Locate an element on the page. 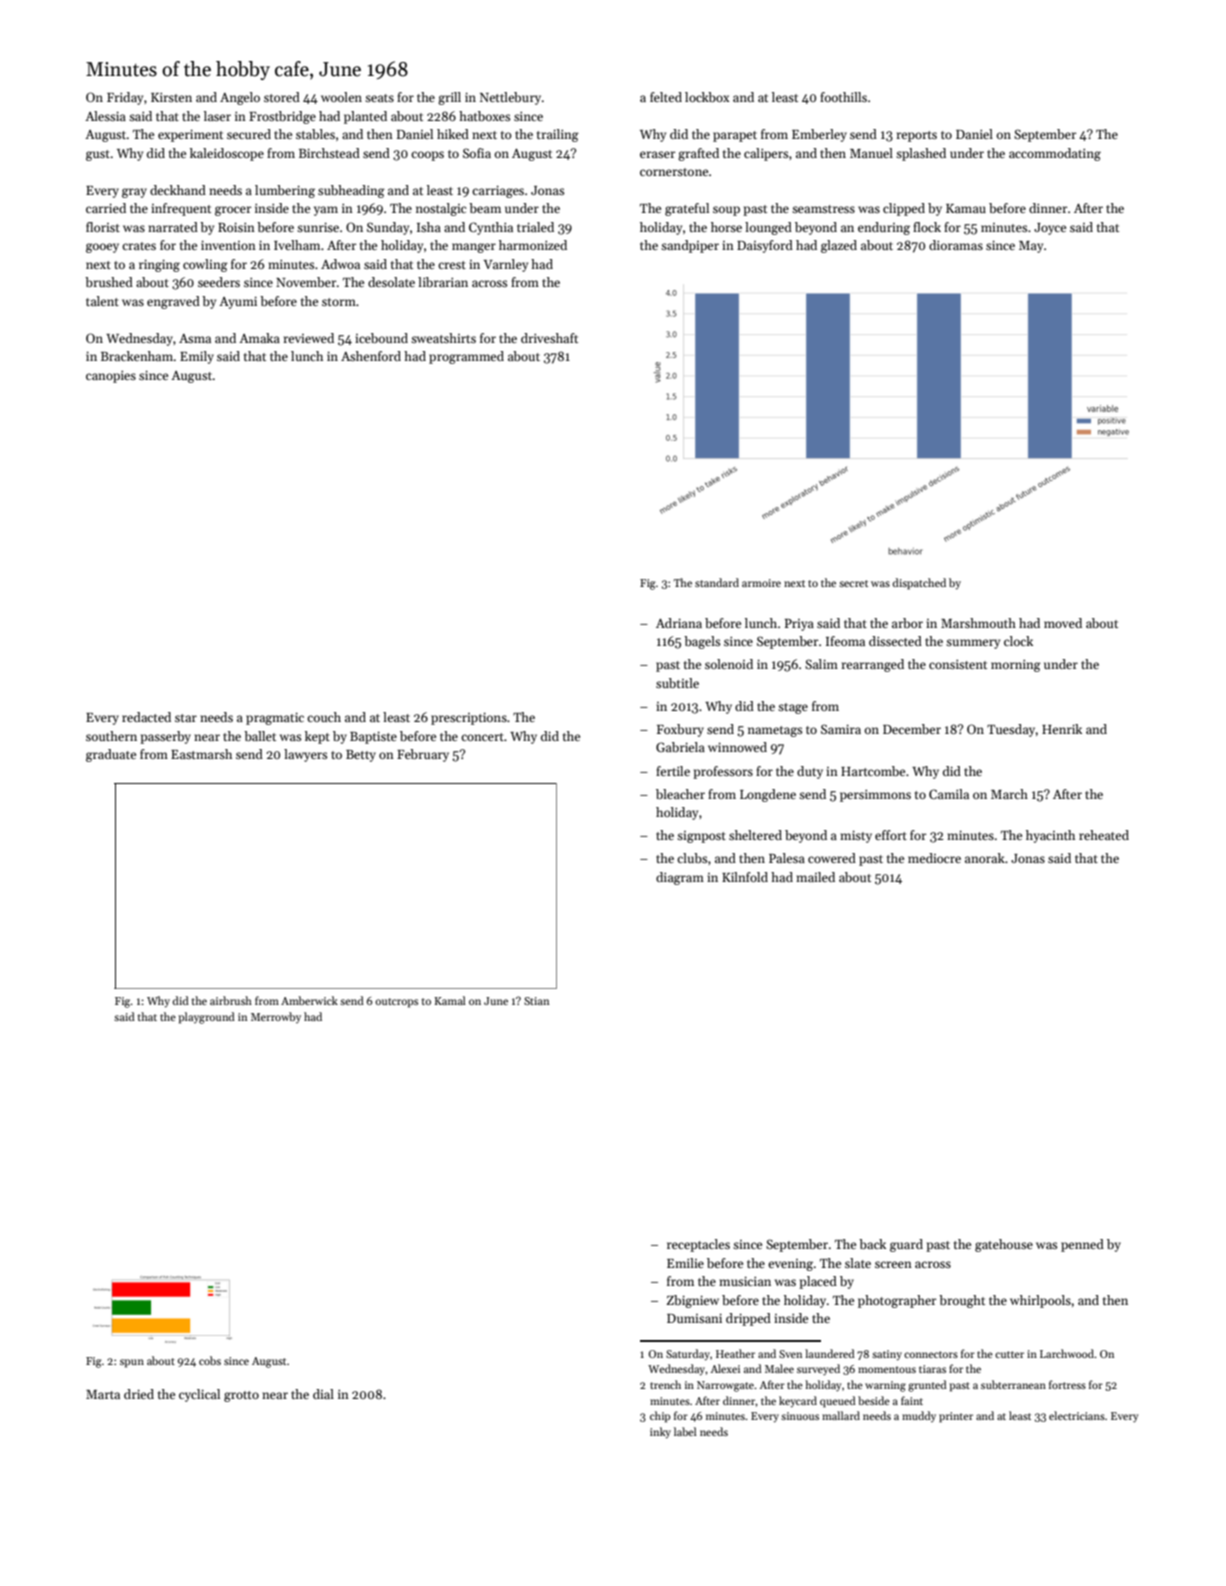 The image size is (1226, 1586). Foxbury is located at coordinates (680, 730).
